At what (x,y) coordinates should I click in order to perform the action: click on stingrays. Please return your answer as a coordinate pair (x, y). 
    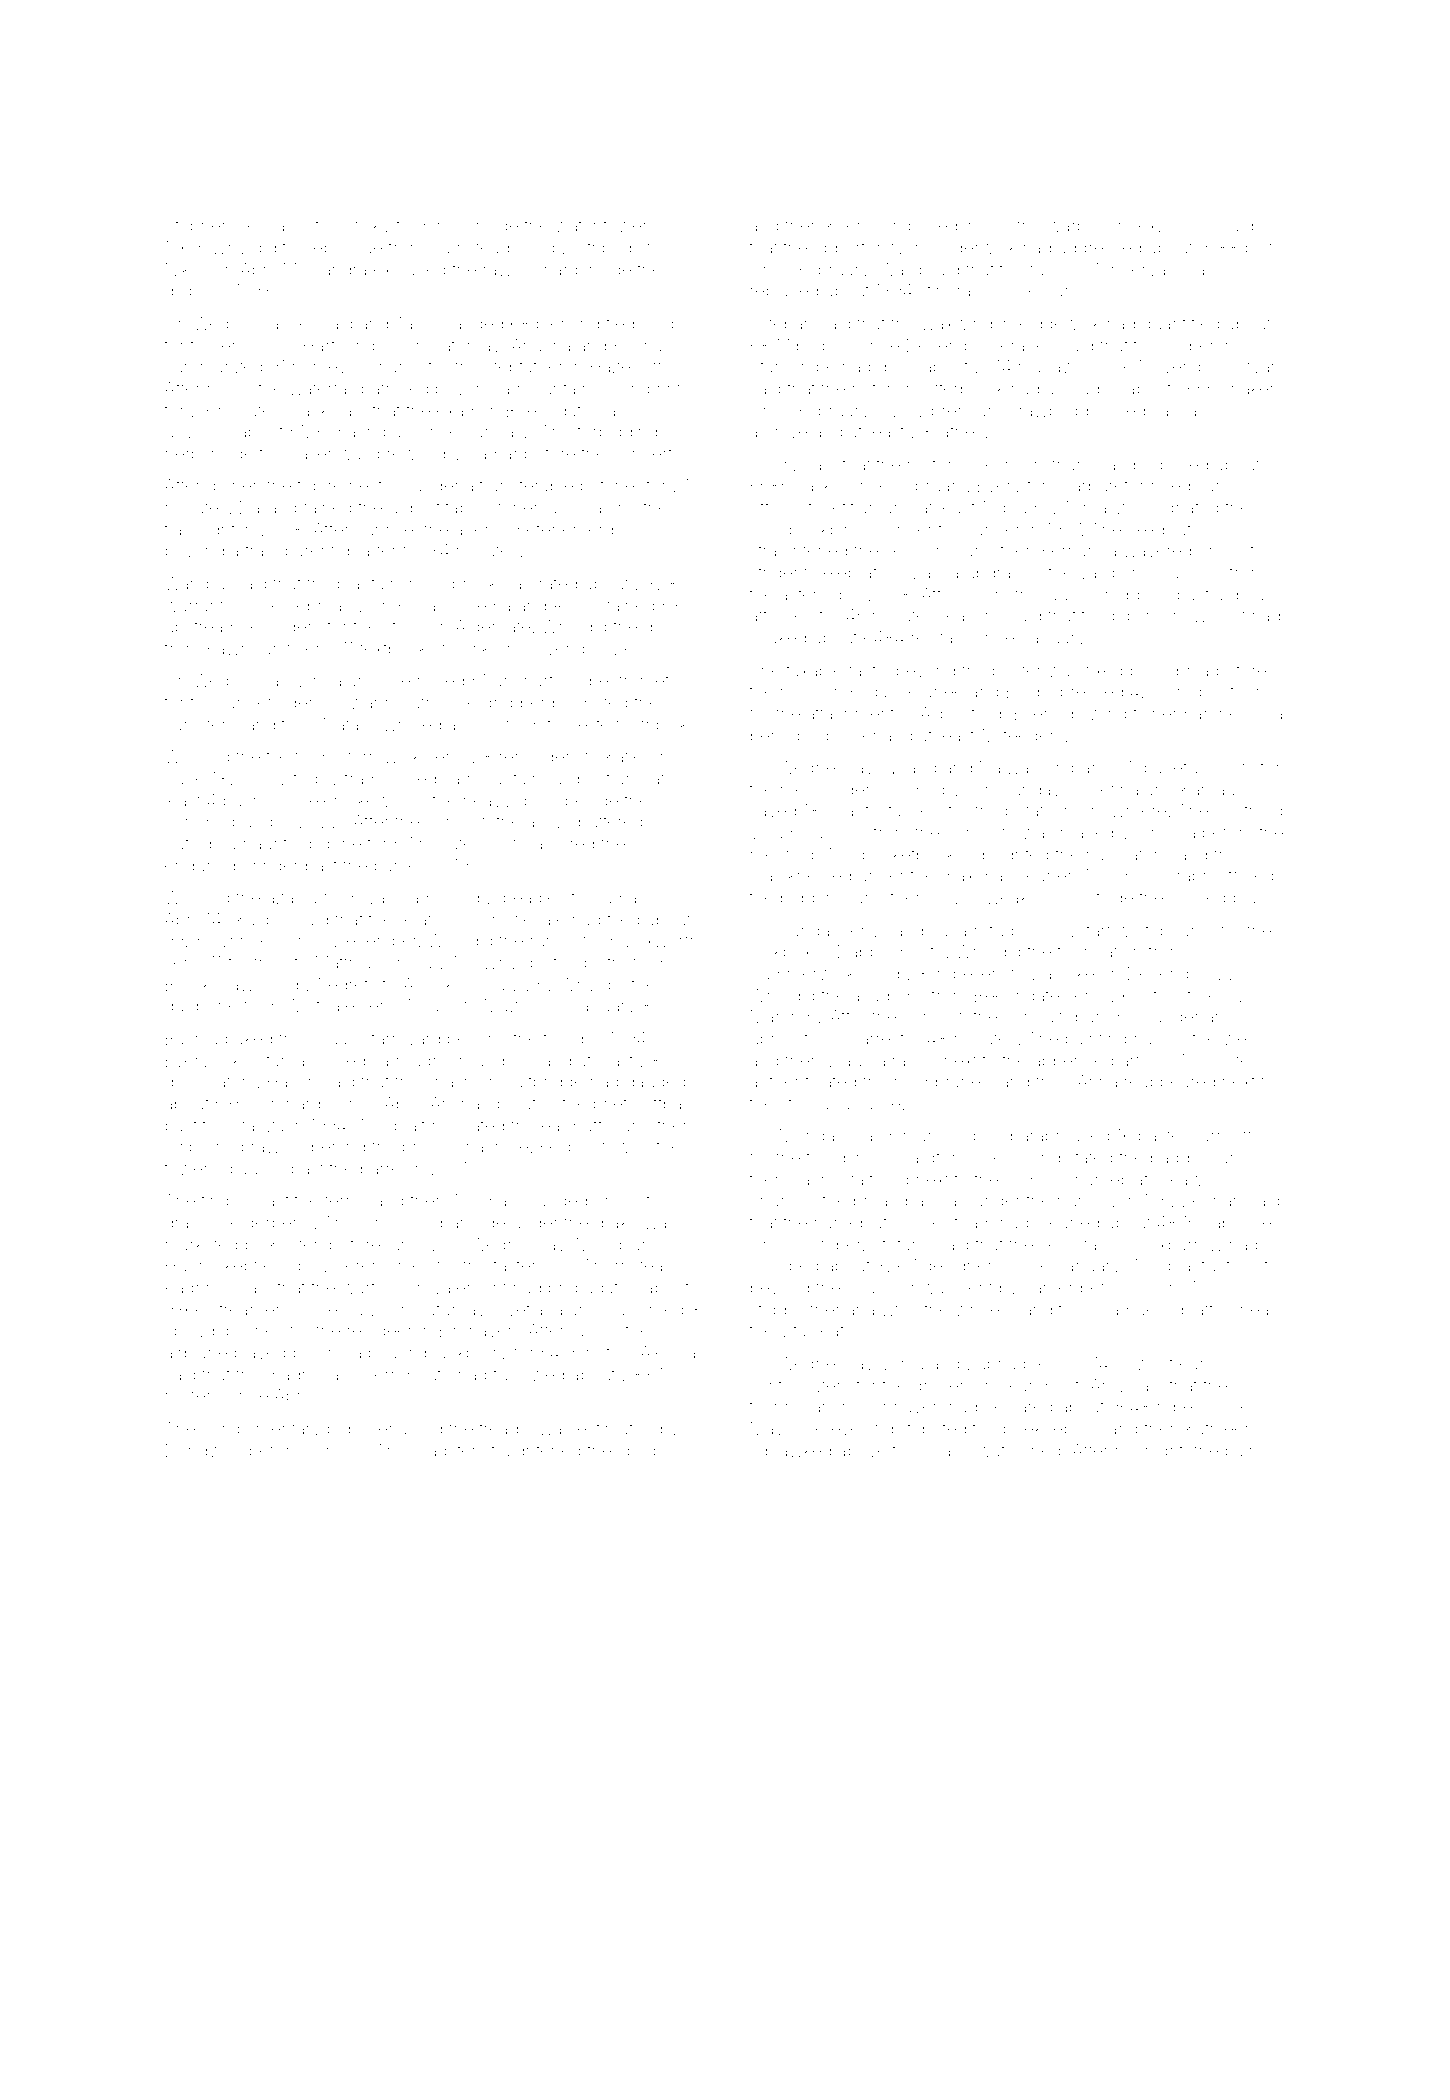
    Looking at the image, I should click on (954, 292).
